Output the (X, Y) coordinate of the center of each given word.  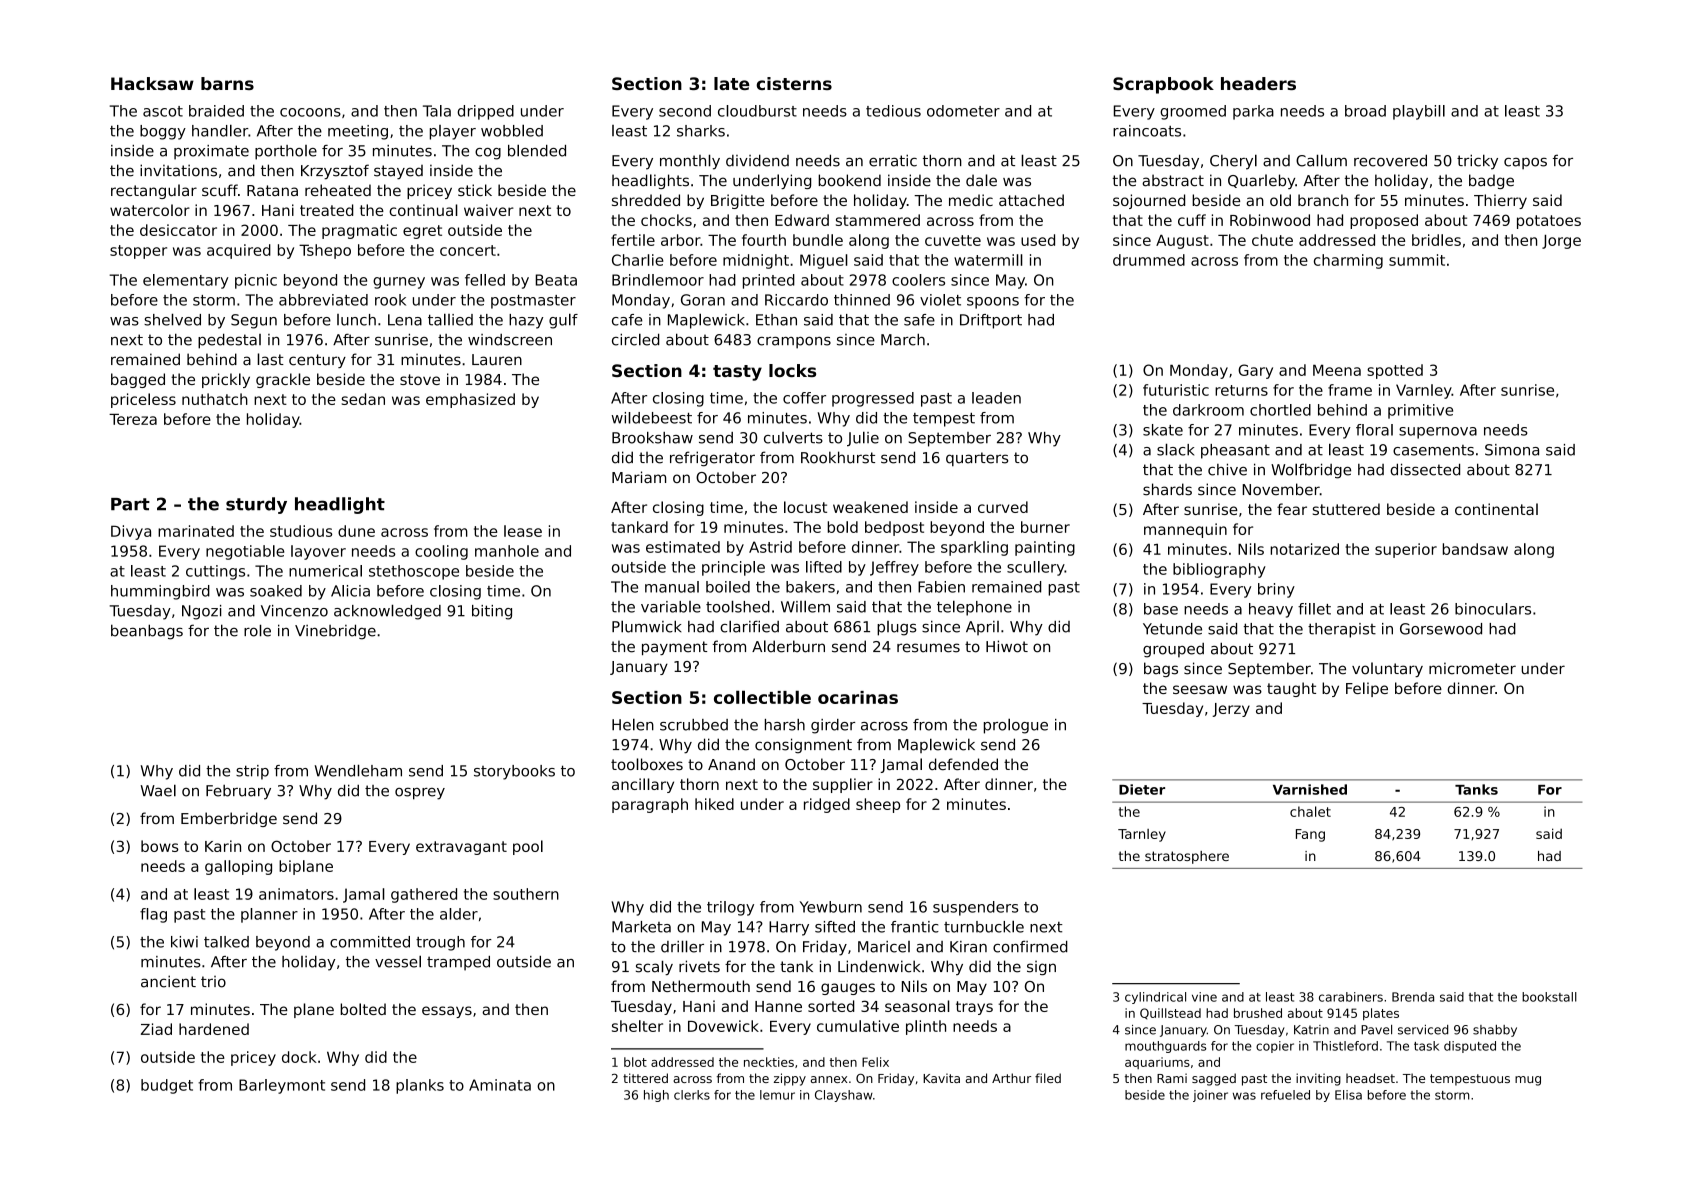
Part (130, 504)
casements (1433, 450)
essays (447, 1012)
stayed (398, 172)
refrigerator (712, 459)
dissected (1425, 469)
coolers (918, 280)
